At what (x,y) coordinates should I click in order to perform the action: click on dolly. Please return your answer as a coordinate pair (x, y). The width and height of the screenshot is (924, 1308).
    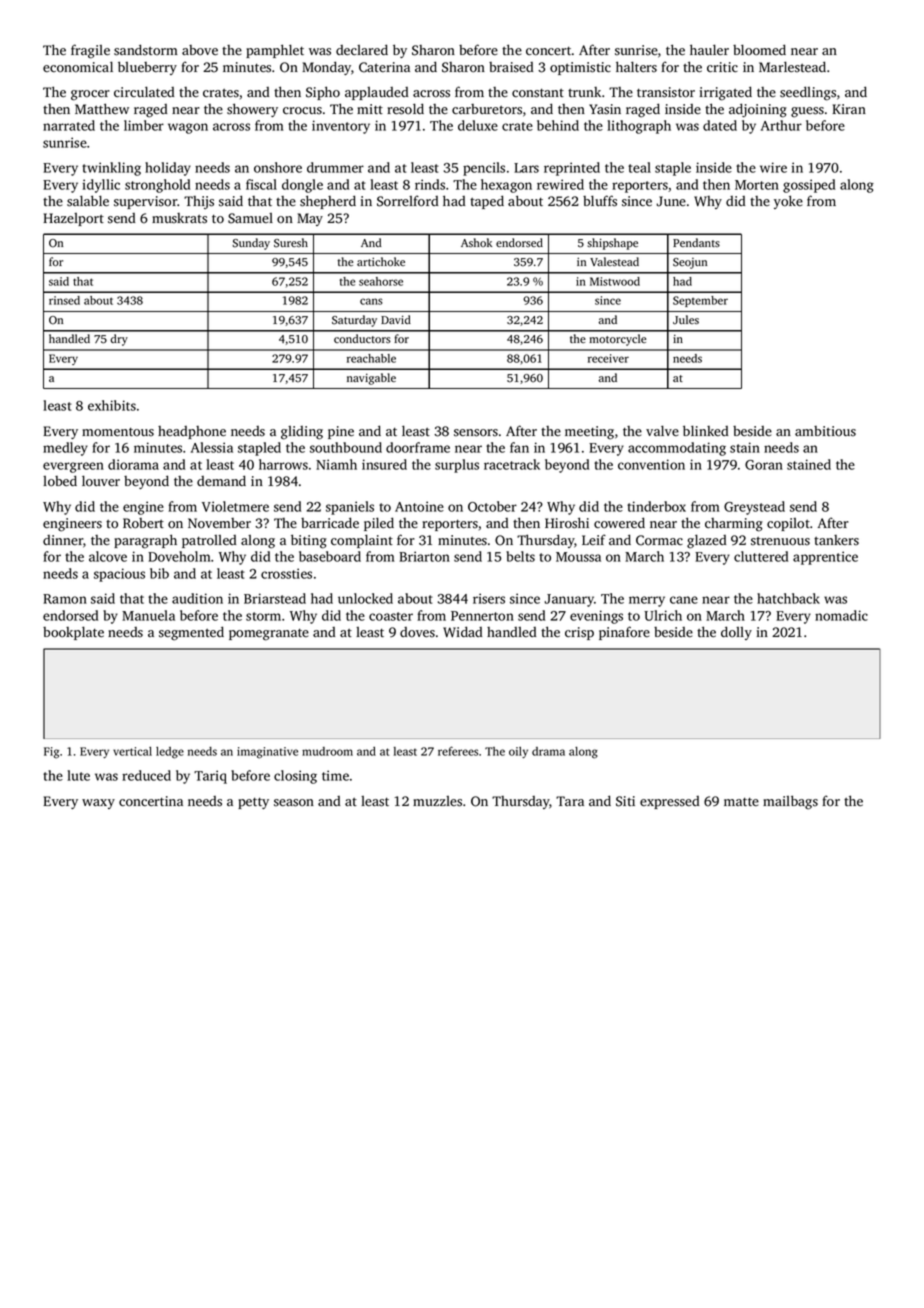
    Looking at the image, I should click on (736, 633).
